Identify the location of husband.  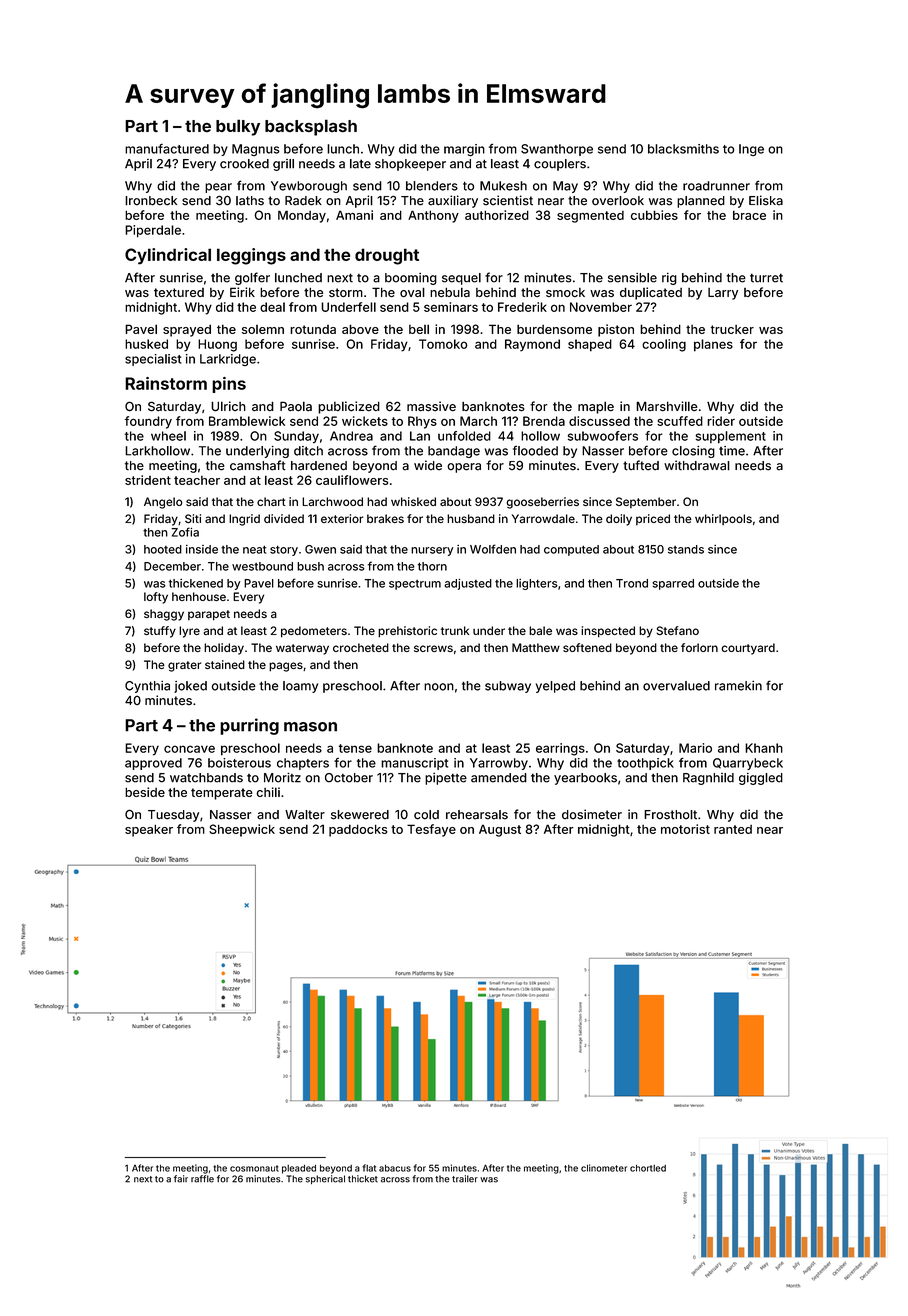
(471, 518).
